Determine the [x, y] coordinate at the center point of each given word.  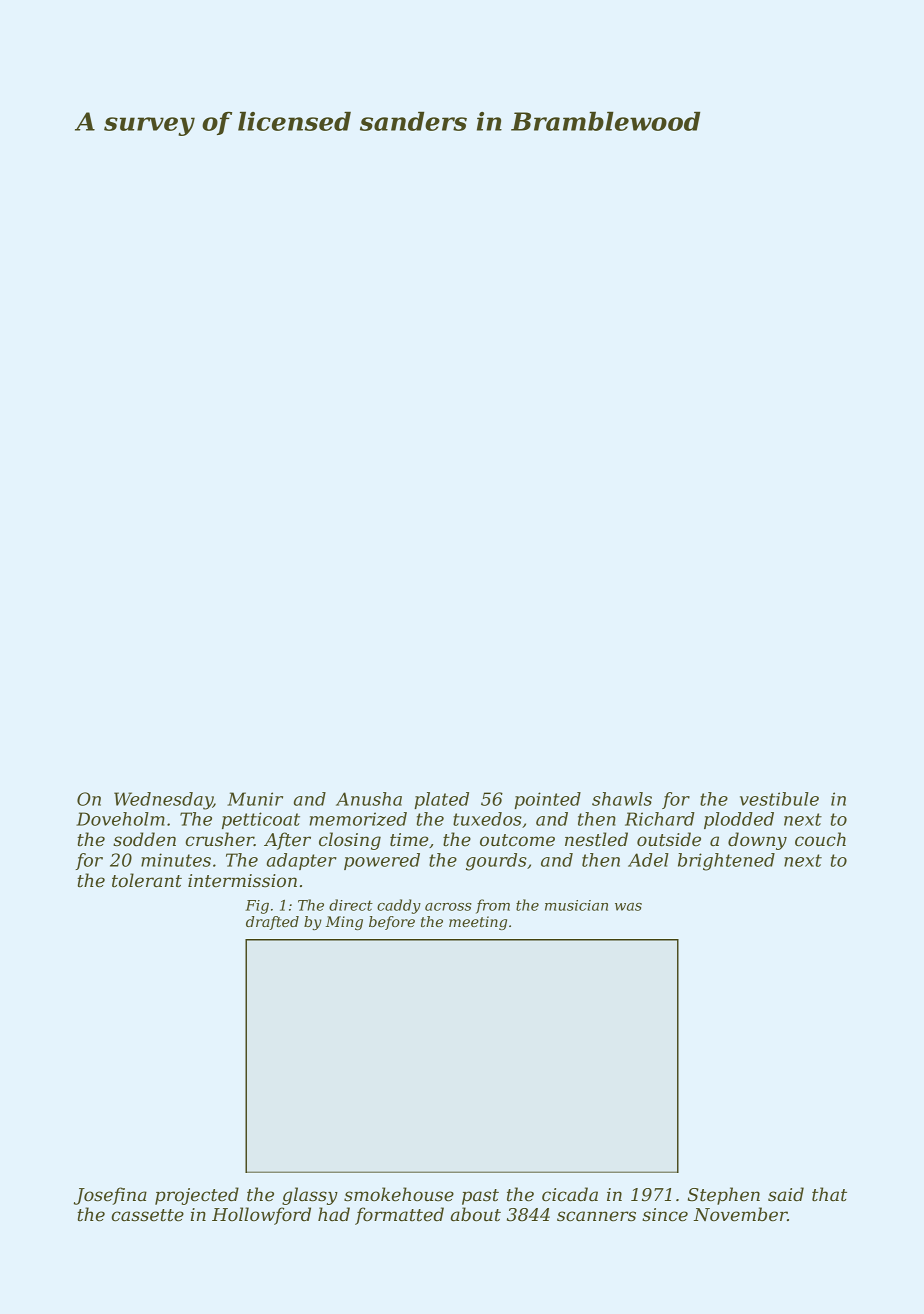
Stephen [724, 1196]
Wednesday [163, 801]
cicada [570, 1194]
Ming [344, 923]
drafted [272, 923]
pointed [547, 800]
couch [820, 839]
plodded [739, 820]
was [628, 907]
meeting [478, 923]
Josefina [110, 1196]
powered [382, 861]
